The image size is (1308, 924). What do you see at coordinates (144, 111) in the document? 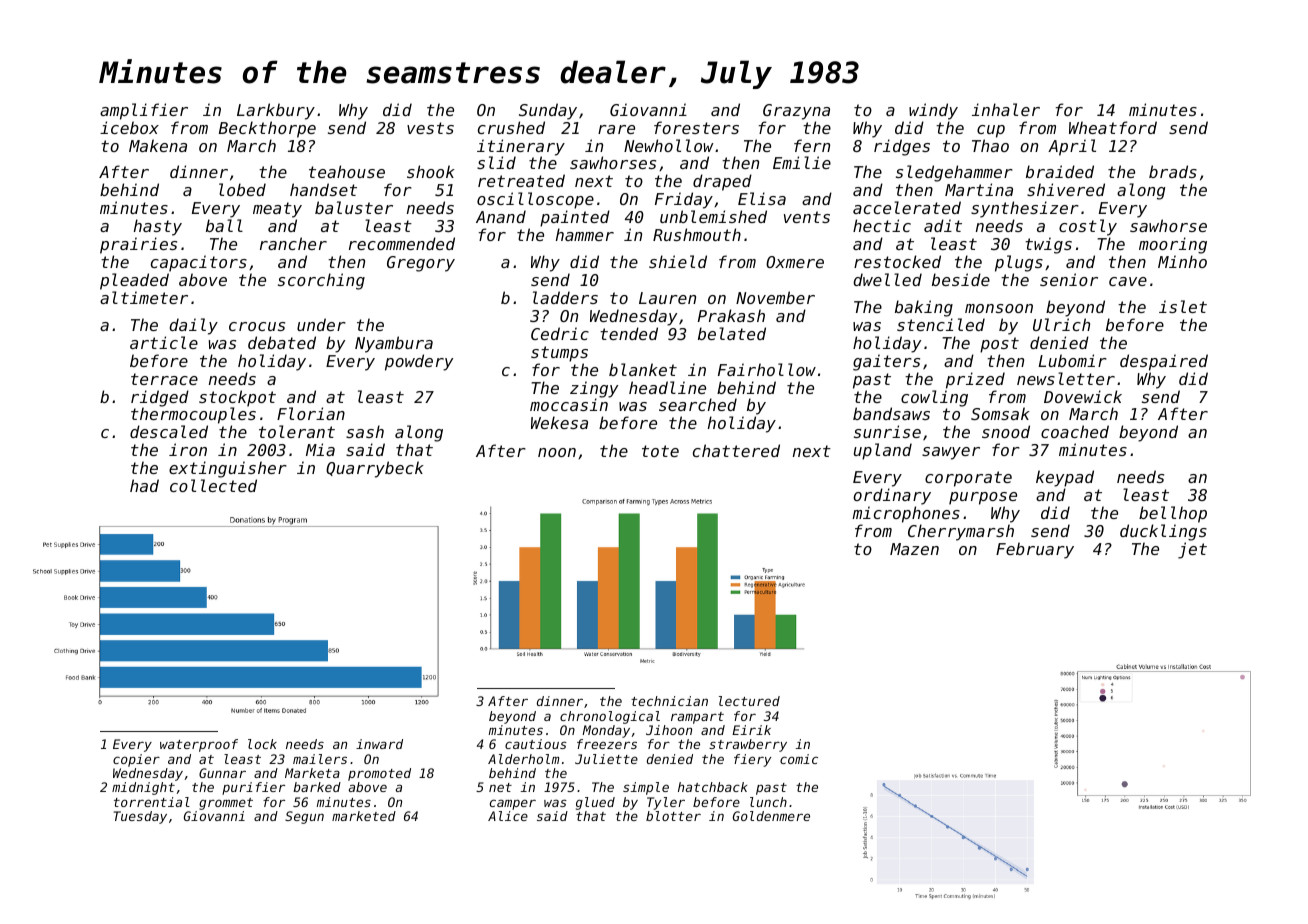
I see `amplifier` at bounding box center [144, 111].
